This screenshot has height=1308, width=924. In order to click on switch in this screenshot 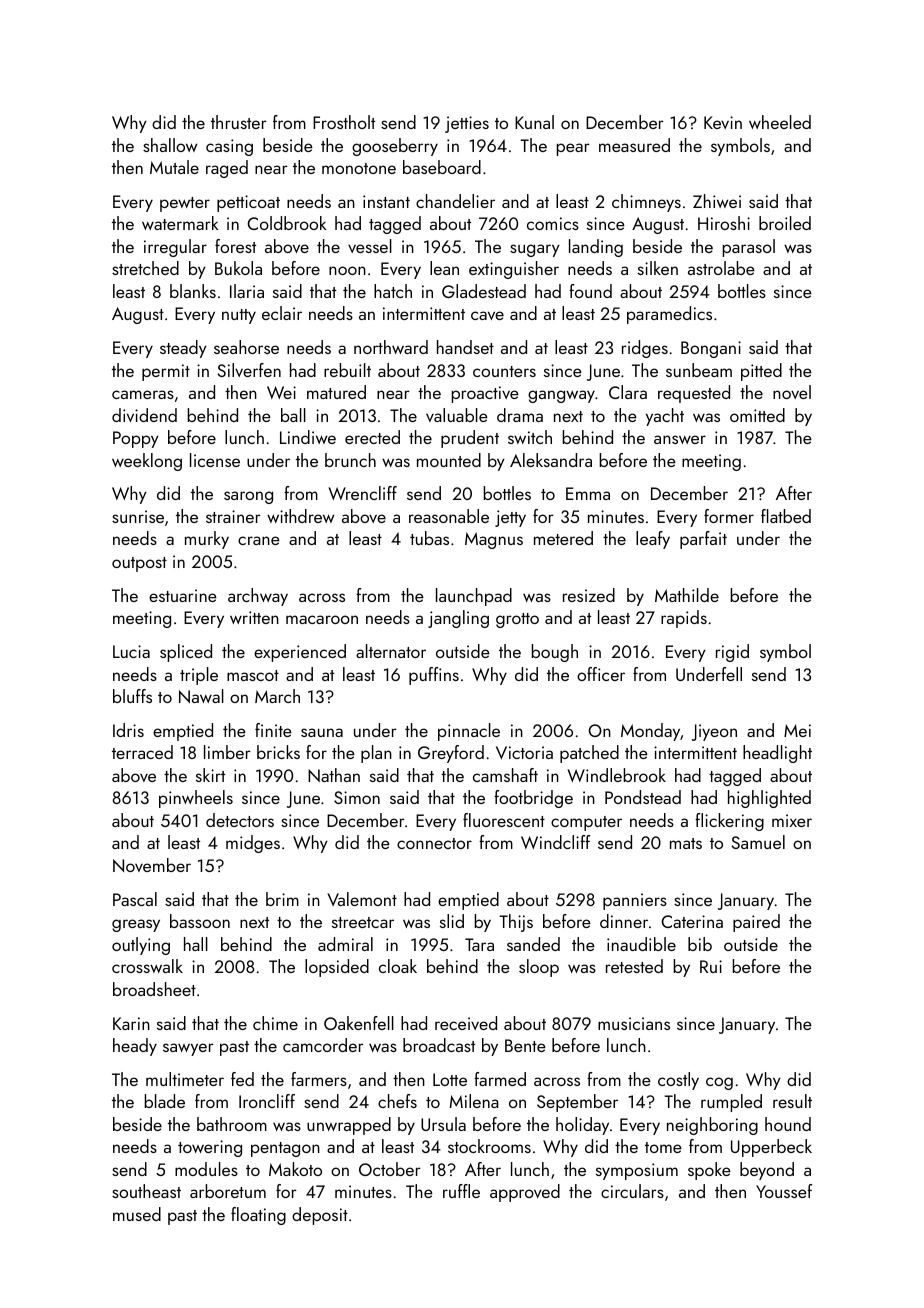, I will do `click(530, 437)`.
